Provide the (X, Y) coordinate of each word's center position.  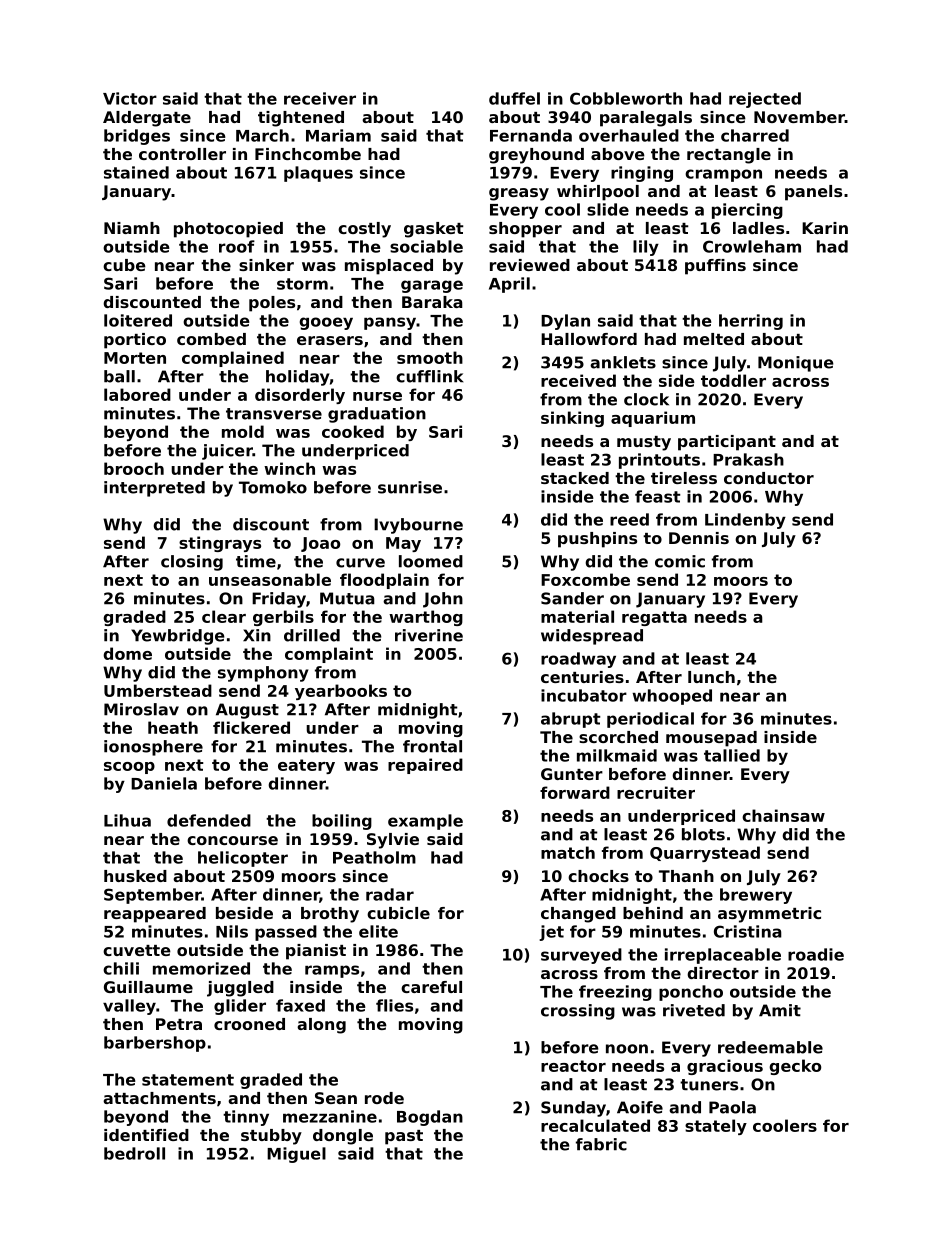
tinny (246, 1118)
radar (390, 894)
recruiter (656, 792)
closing (192, 563)
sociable (426, 246)
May (403, 544)
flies (394, 1005)
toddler (733, 380)
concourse (232, 840)
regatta (654, 618)
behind (653, 913)
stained (136, 172)
